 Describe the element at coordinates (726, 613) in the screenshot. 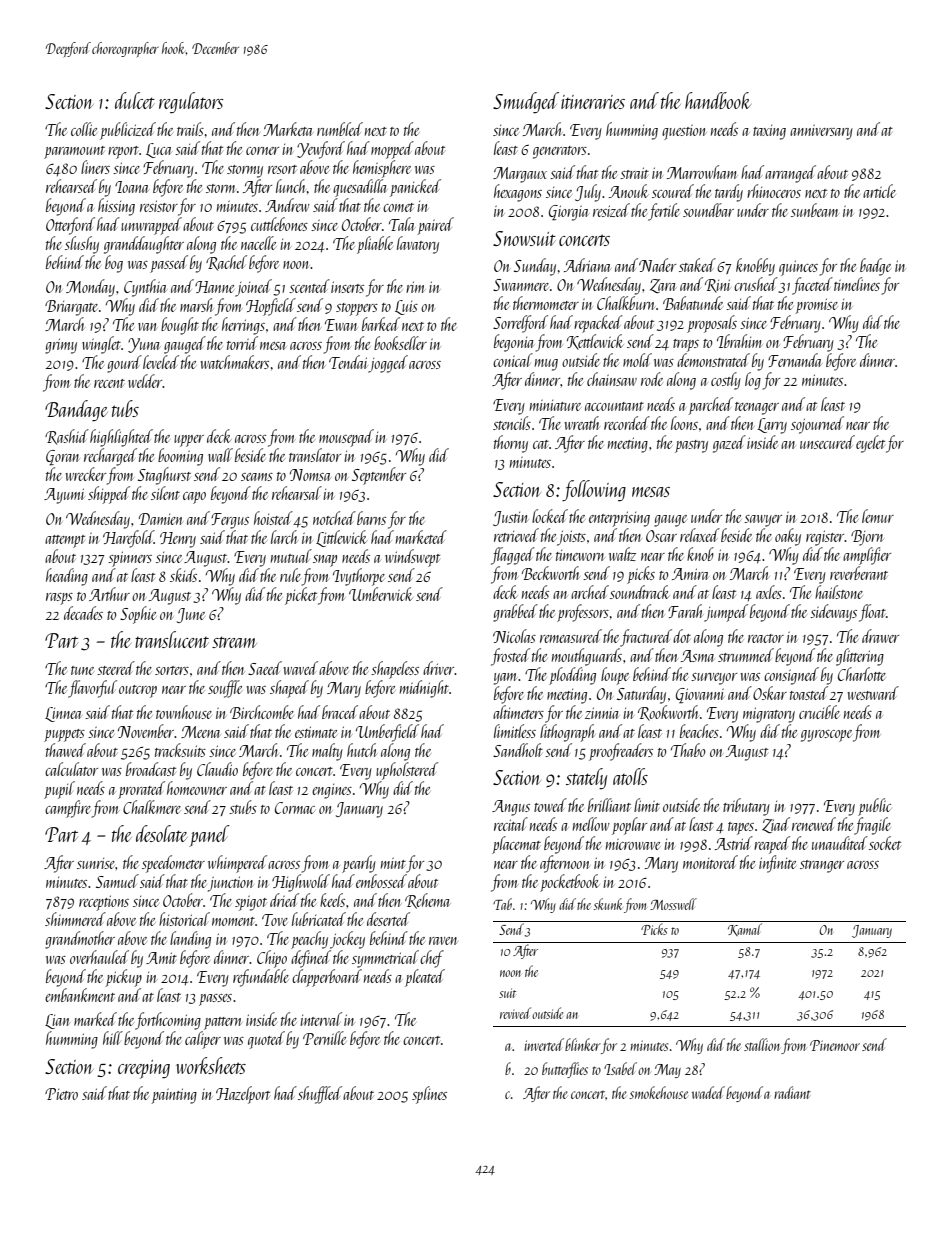

I see `jumped` at that location.
